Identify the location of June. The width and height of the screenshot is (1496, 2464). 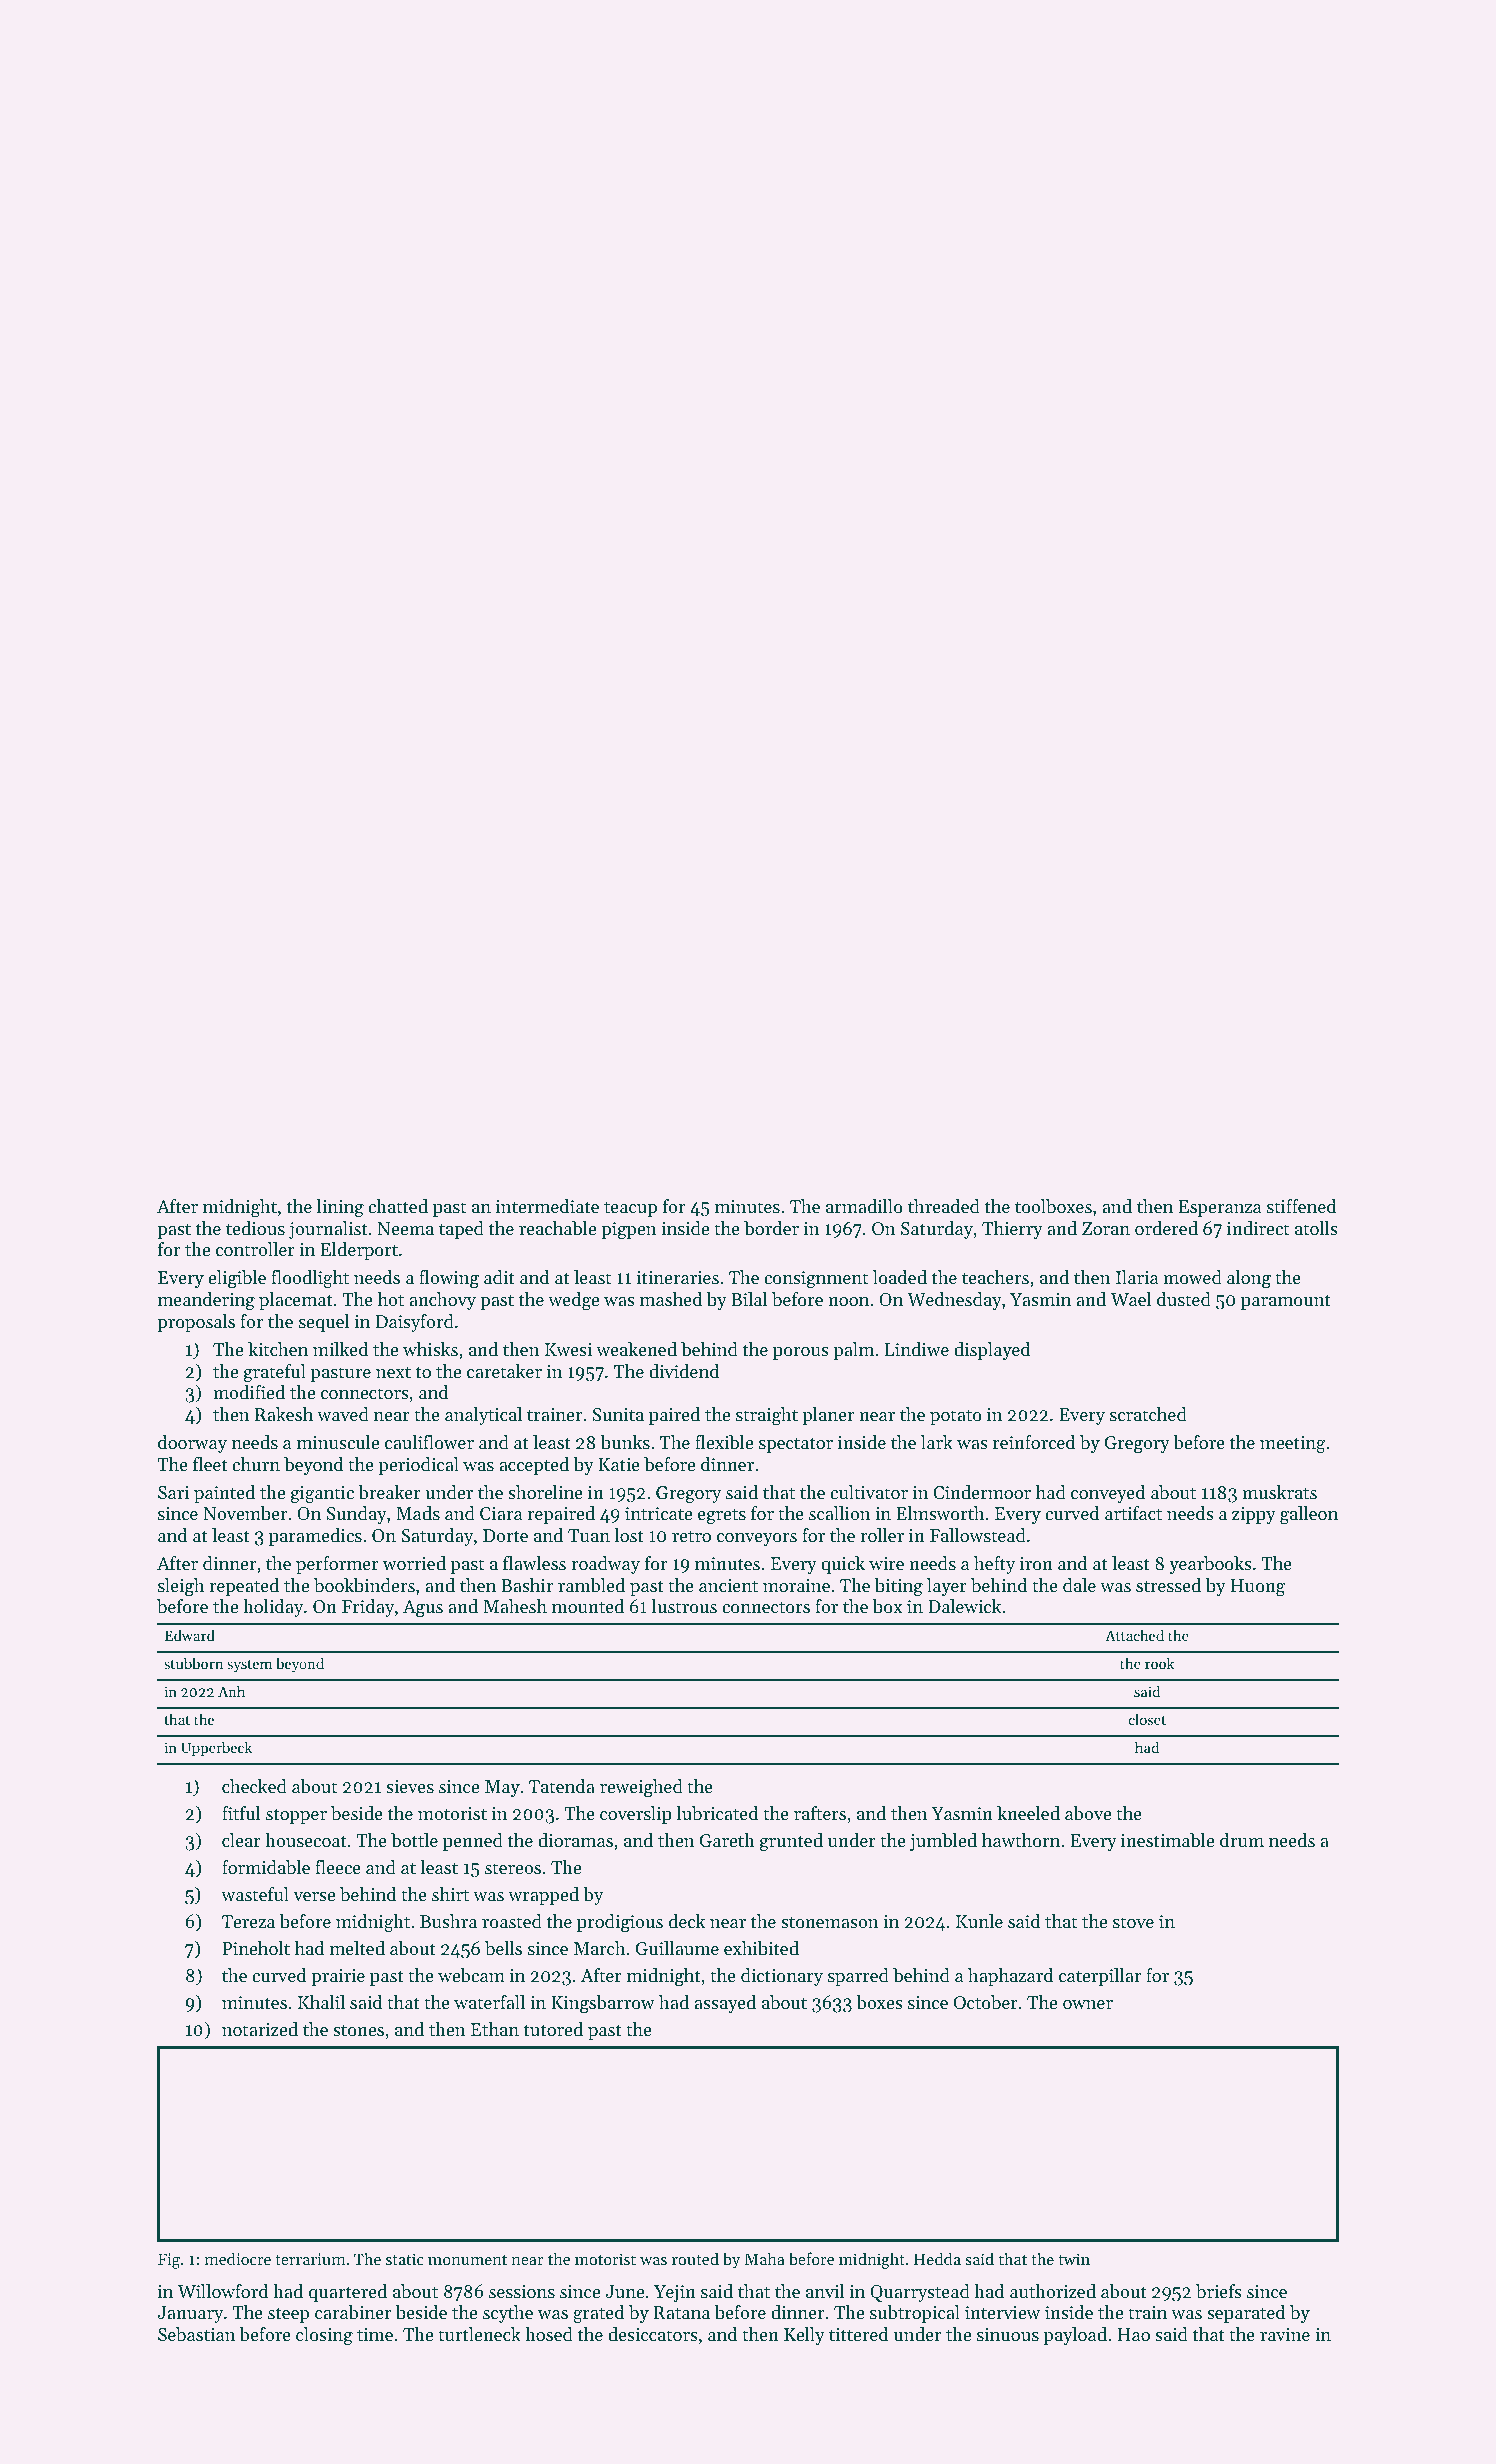
(624, 2291).
